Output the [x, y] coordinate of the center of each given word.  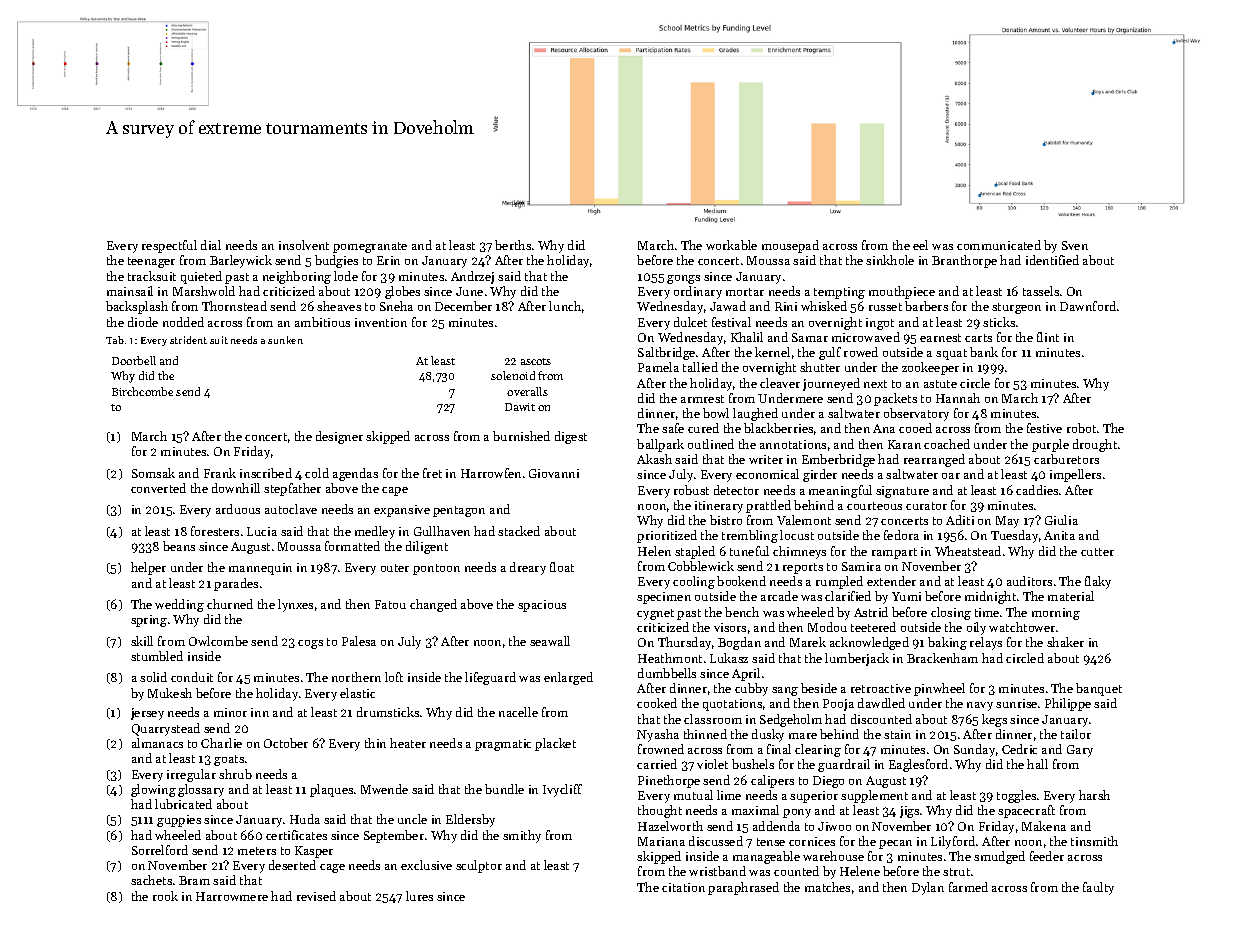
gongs [683, 279]
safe [673, 428]
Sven [1075, 245]
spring [149, 621]
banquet [1099, 689]
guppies [179, 821]
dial [211, 245]
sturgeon [1016, 308]
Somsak [153, 473]
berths [513, 245]
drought [1095, 445]
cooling [694, 582]
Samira [861, 566]
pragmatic [503, 745]
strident [188, 340]
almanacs [157, 743]
